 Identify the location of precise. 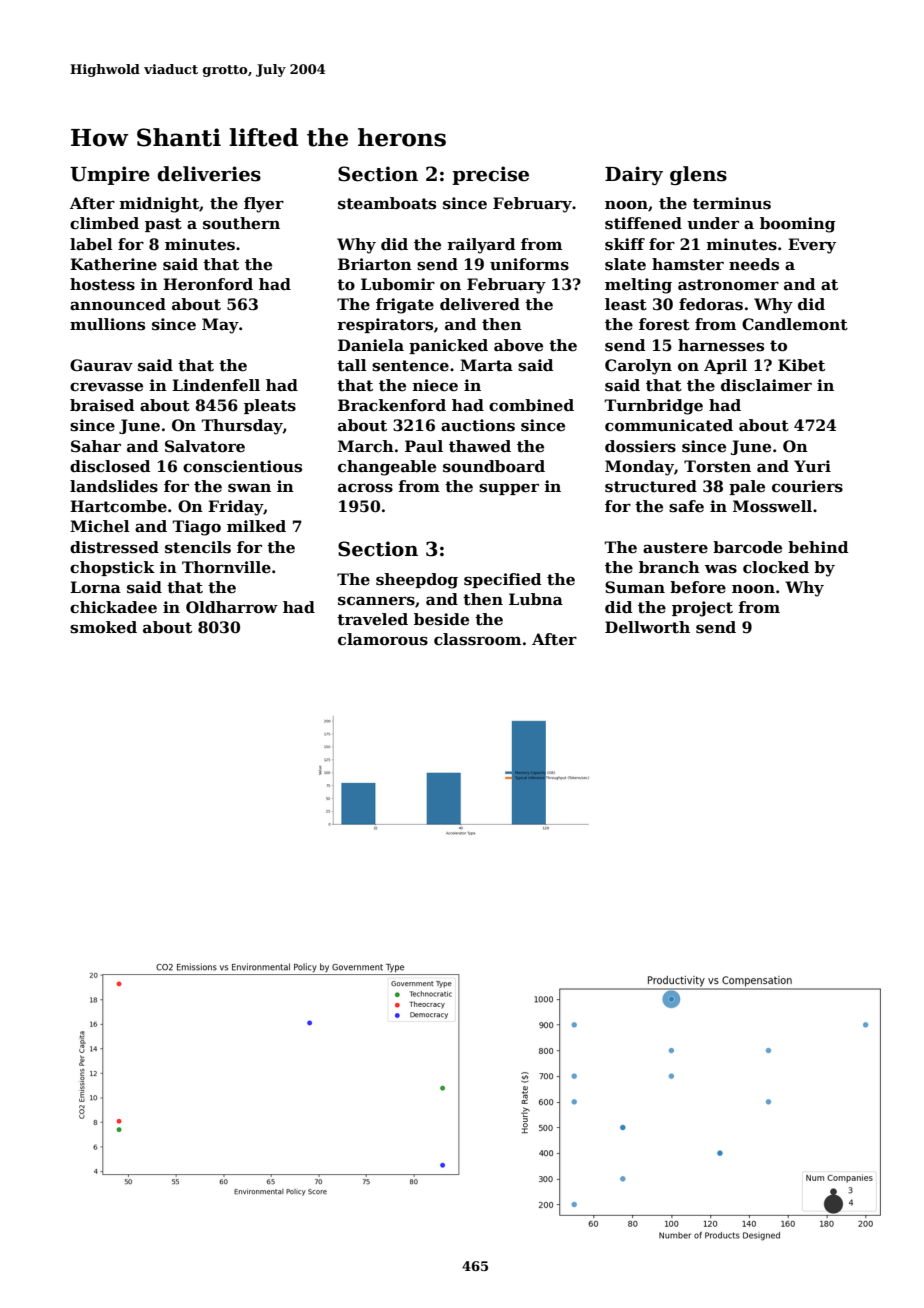
(490, 175).
